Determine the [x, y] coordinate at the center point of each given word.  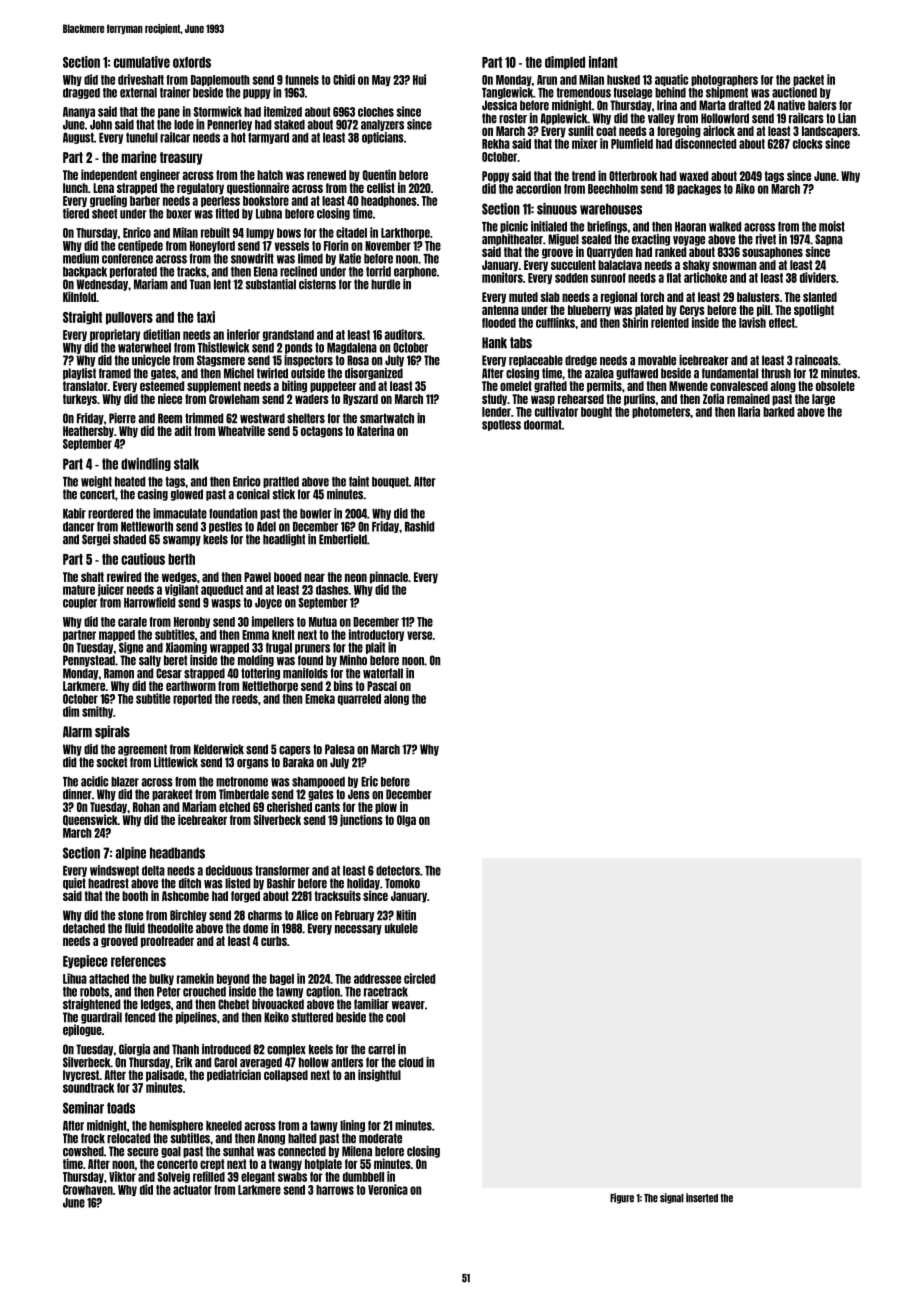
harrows [335, 1190]
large [823, 400]
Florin [336, 245]
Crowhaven [88, 1190]
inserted [702, 1198]
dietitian [161, 334]
